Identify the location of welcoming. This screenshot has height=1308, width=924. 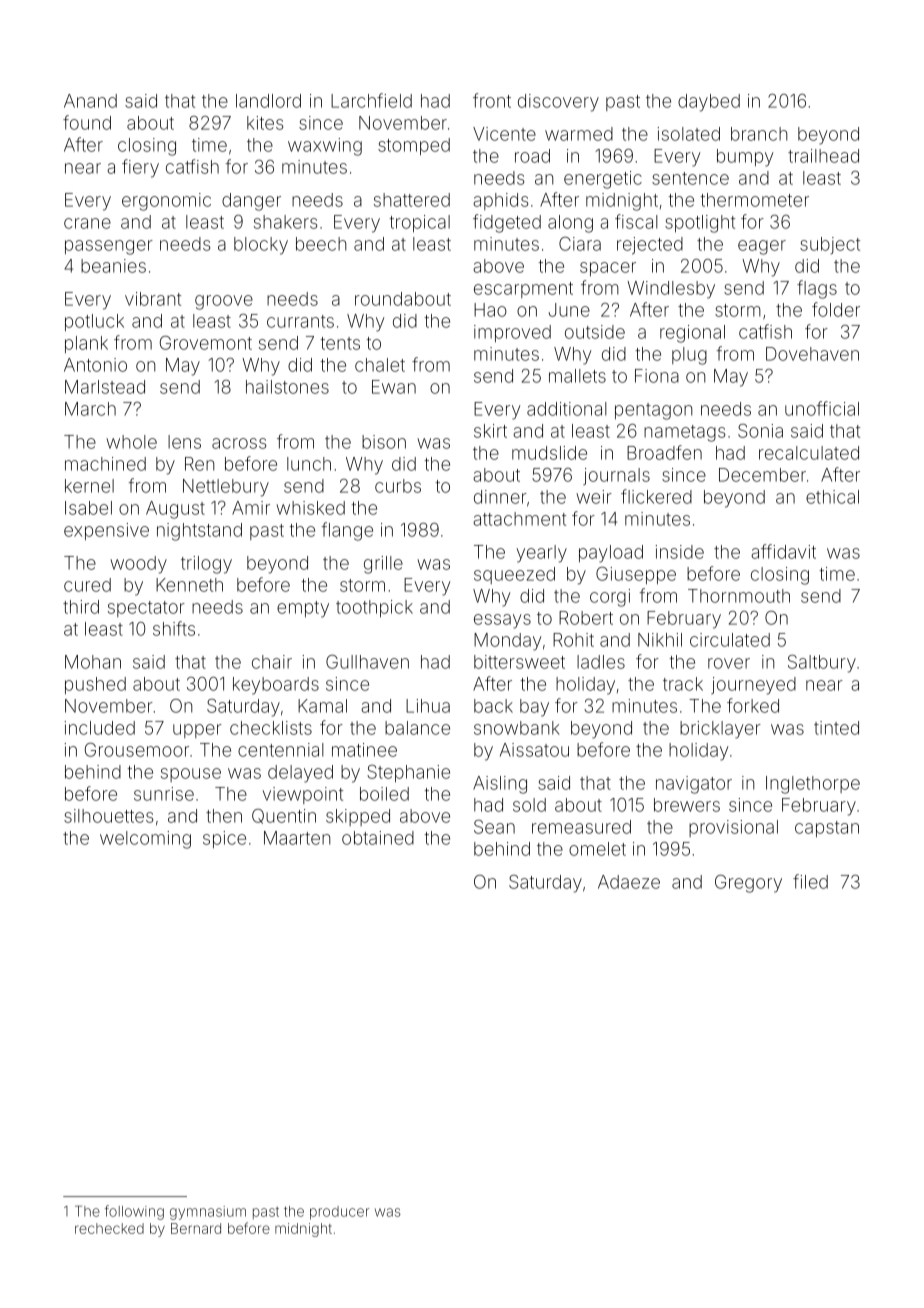
(145, 840).
